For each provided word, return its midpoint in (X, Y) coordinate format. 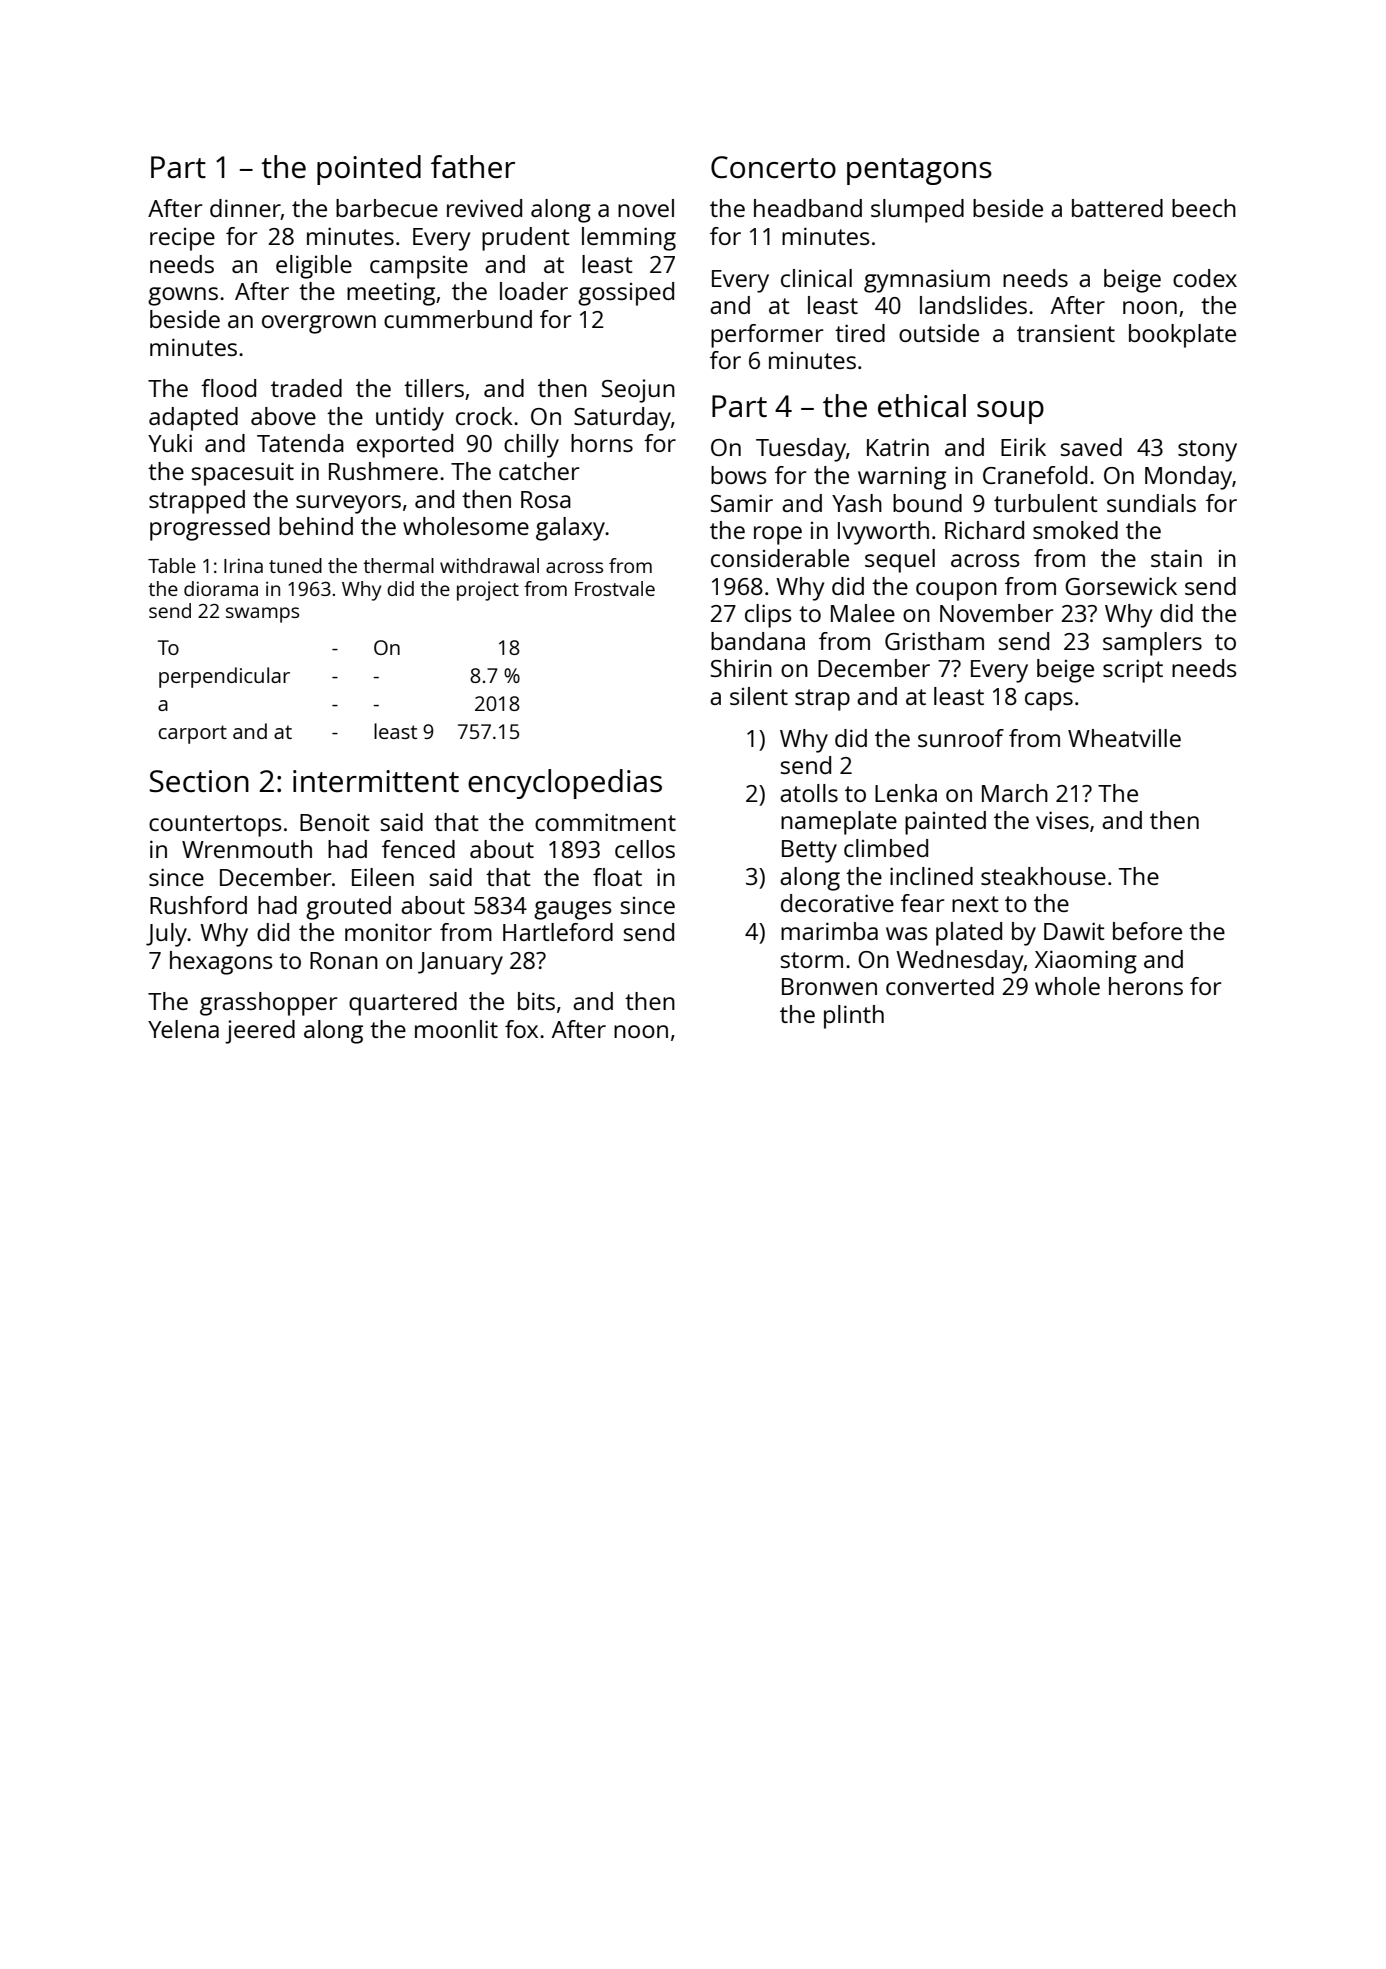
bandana (758, 641)
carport (192, 734)
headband (808, 208)
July (167, 935)
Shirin (741, 668)
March (1015, 793)
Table (172, 565)
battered (1117, 208)
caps (1049, 701)
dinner (245, 209)
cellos (645, 849)
